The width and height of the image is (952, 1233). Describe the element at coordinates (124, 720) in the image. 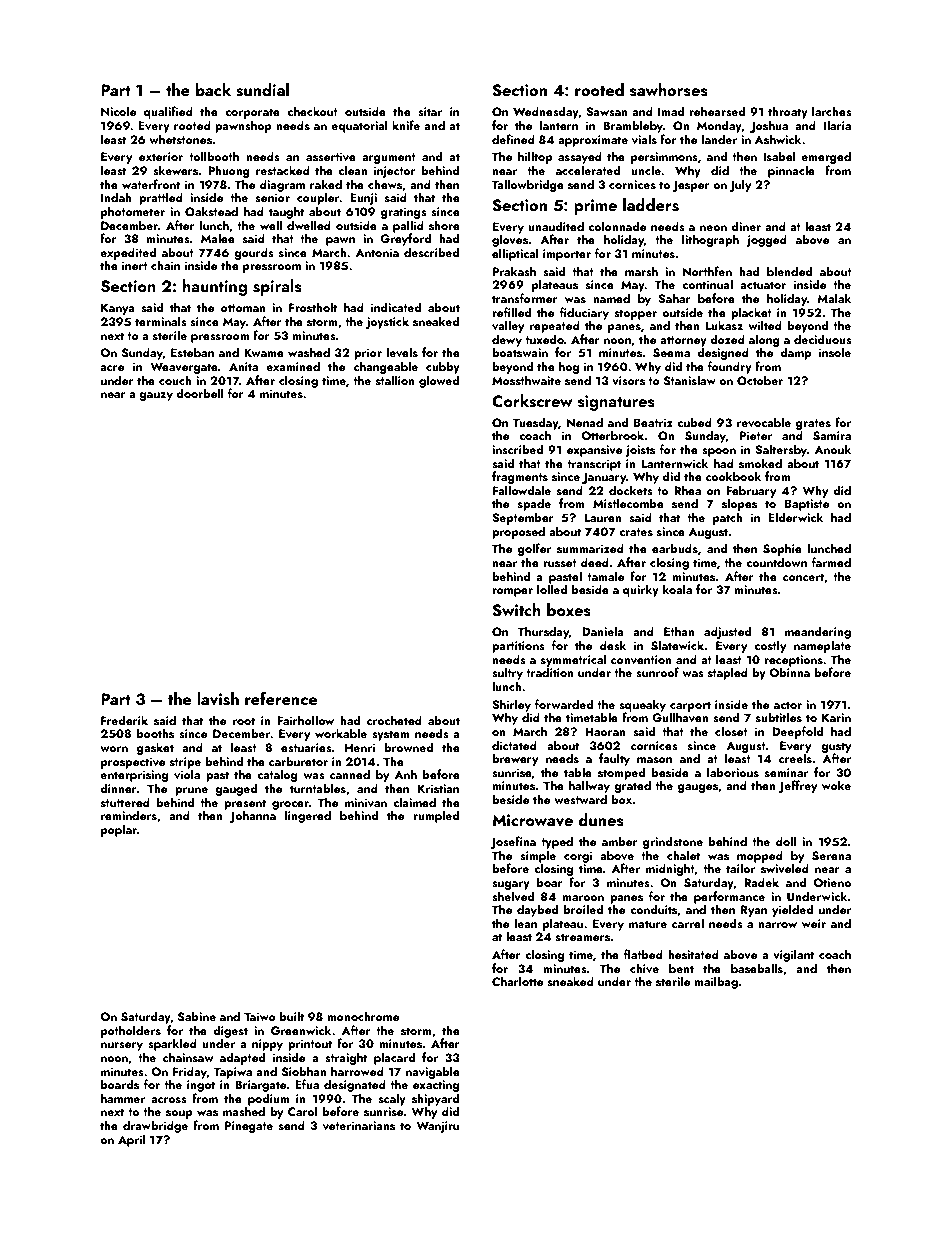

I see `Frederik` at that location.
